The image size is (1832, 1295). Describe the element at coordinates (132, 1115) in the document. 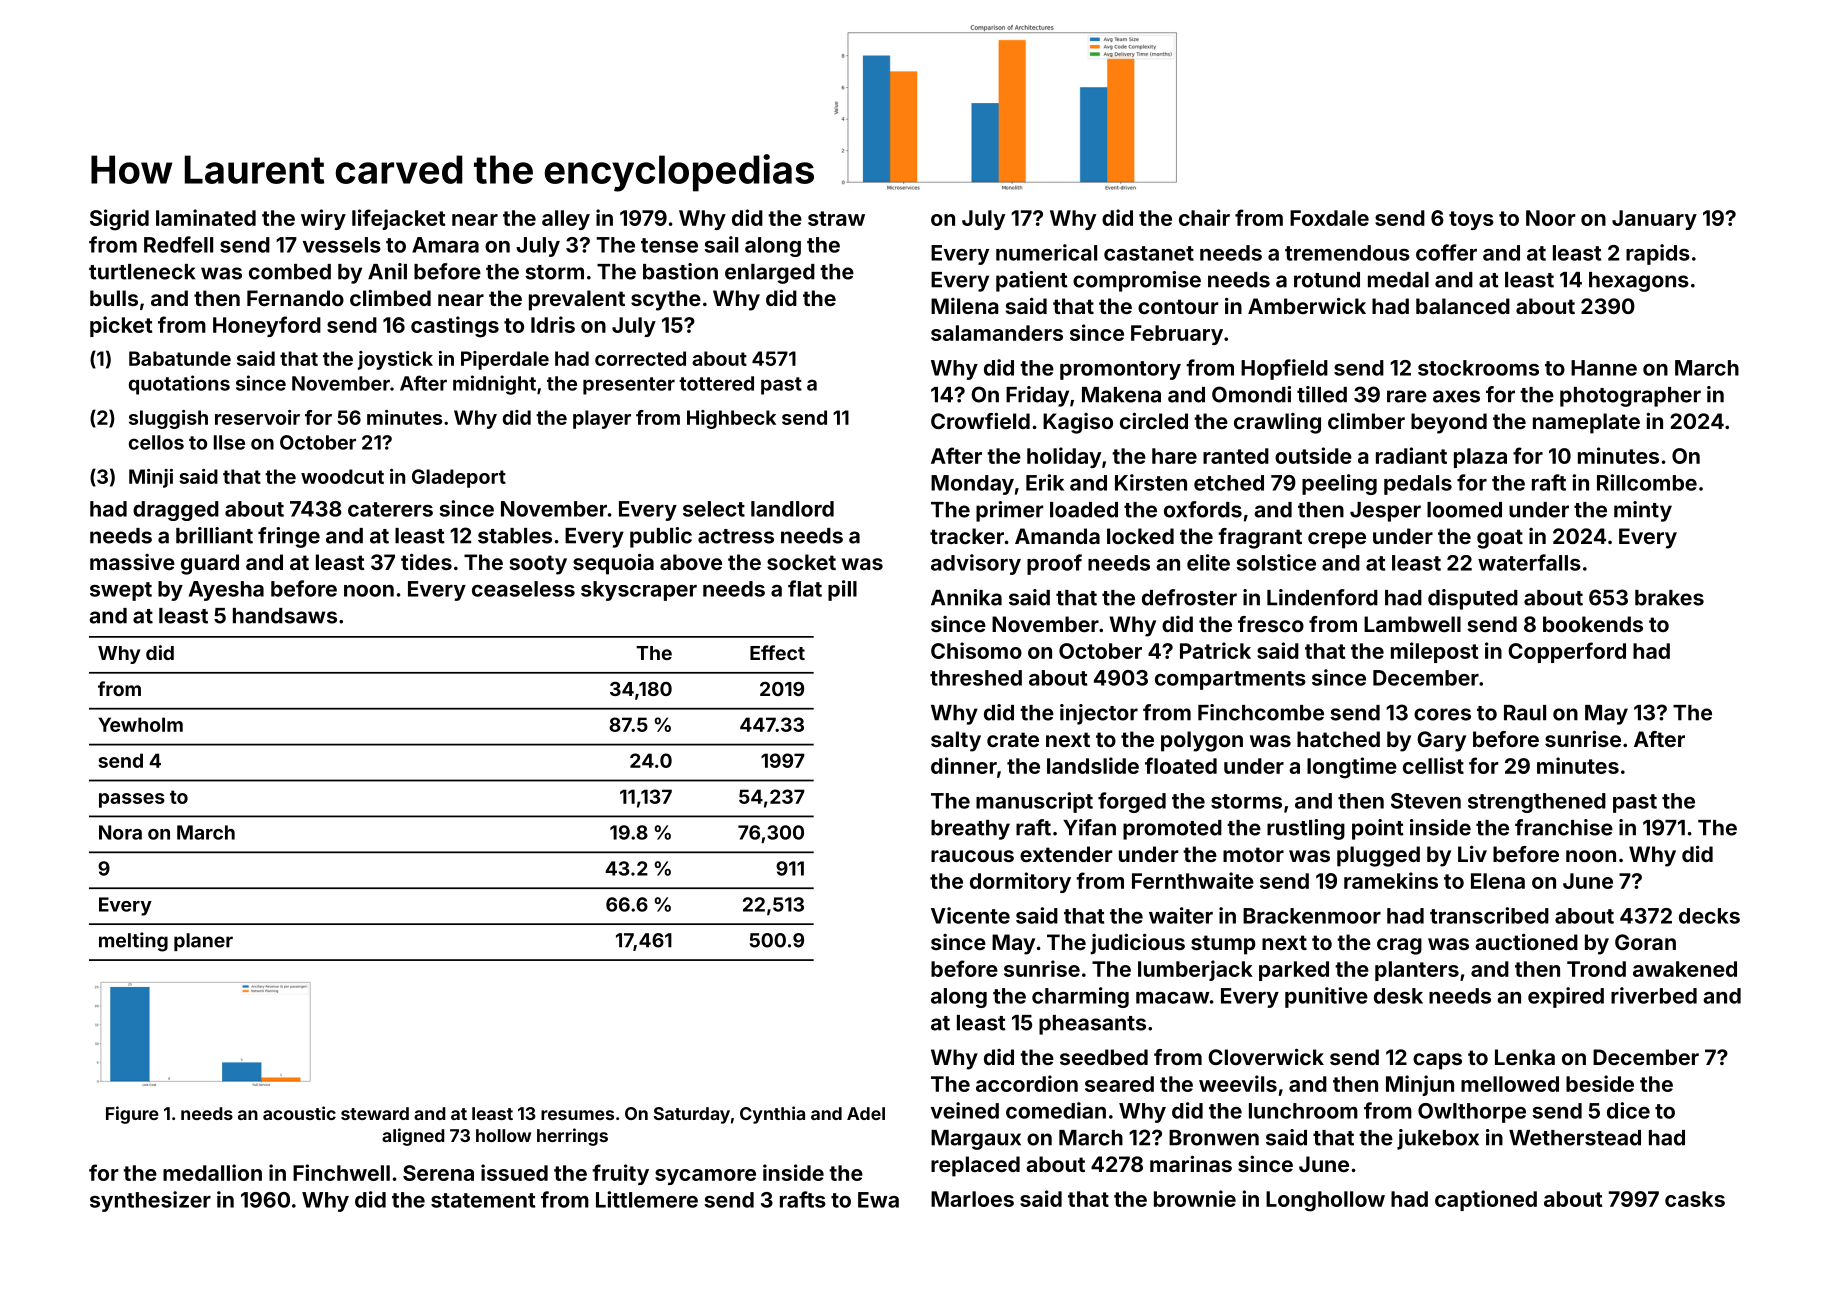

I see `Figure` at that location.
